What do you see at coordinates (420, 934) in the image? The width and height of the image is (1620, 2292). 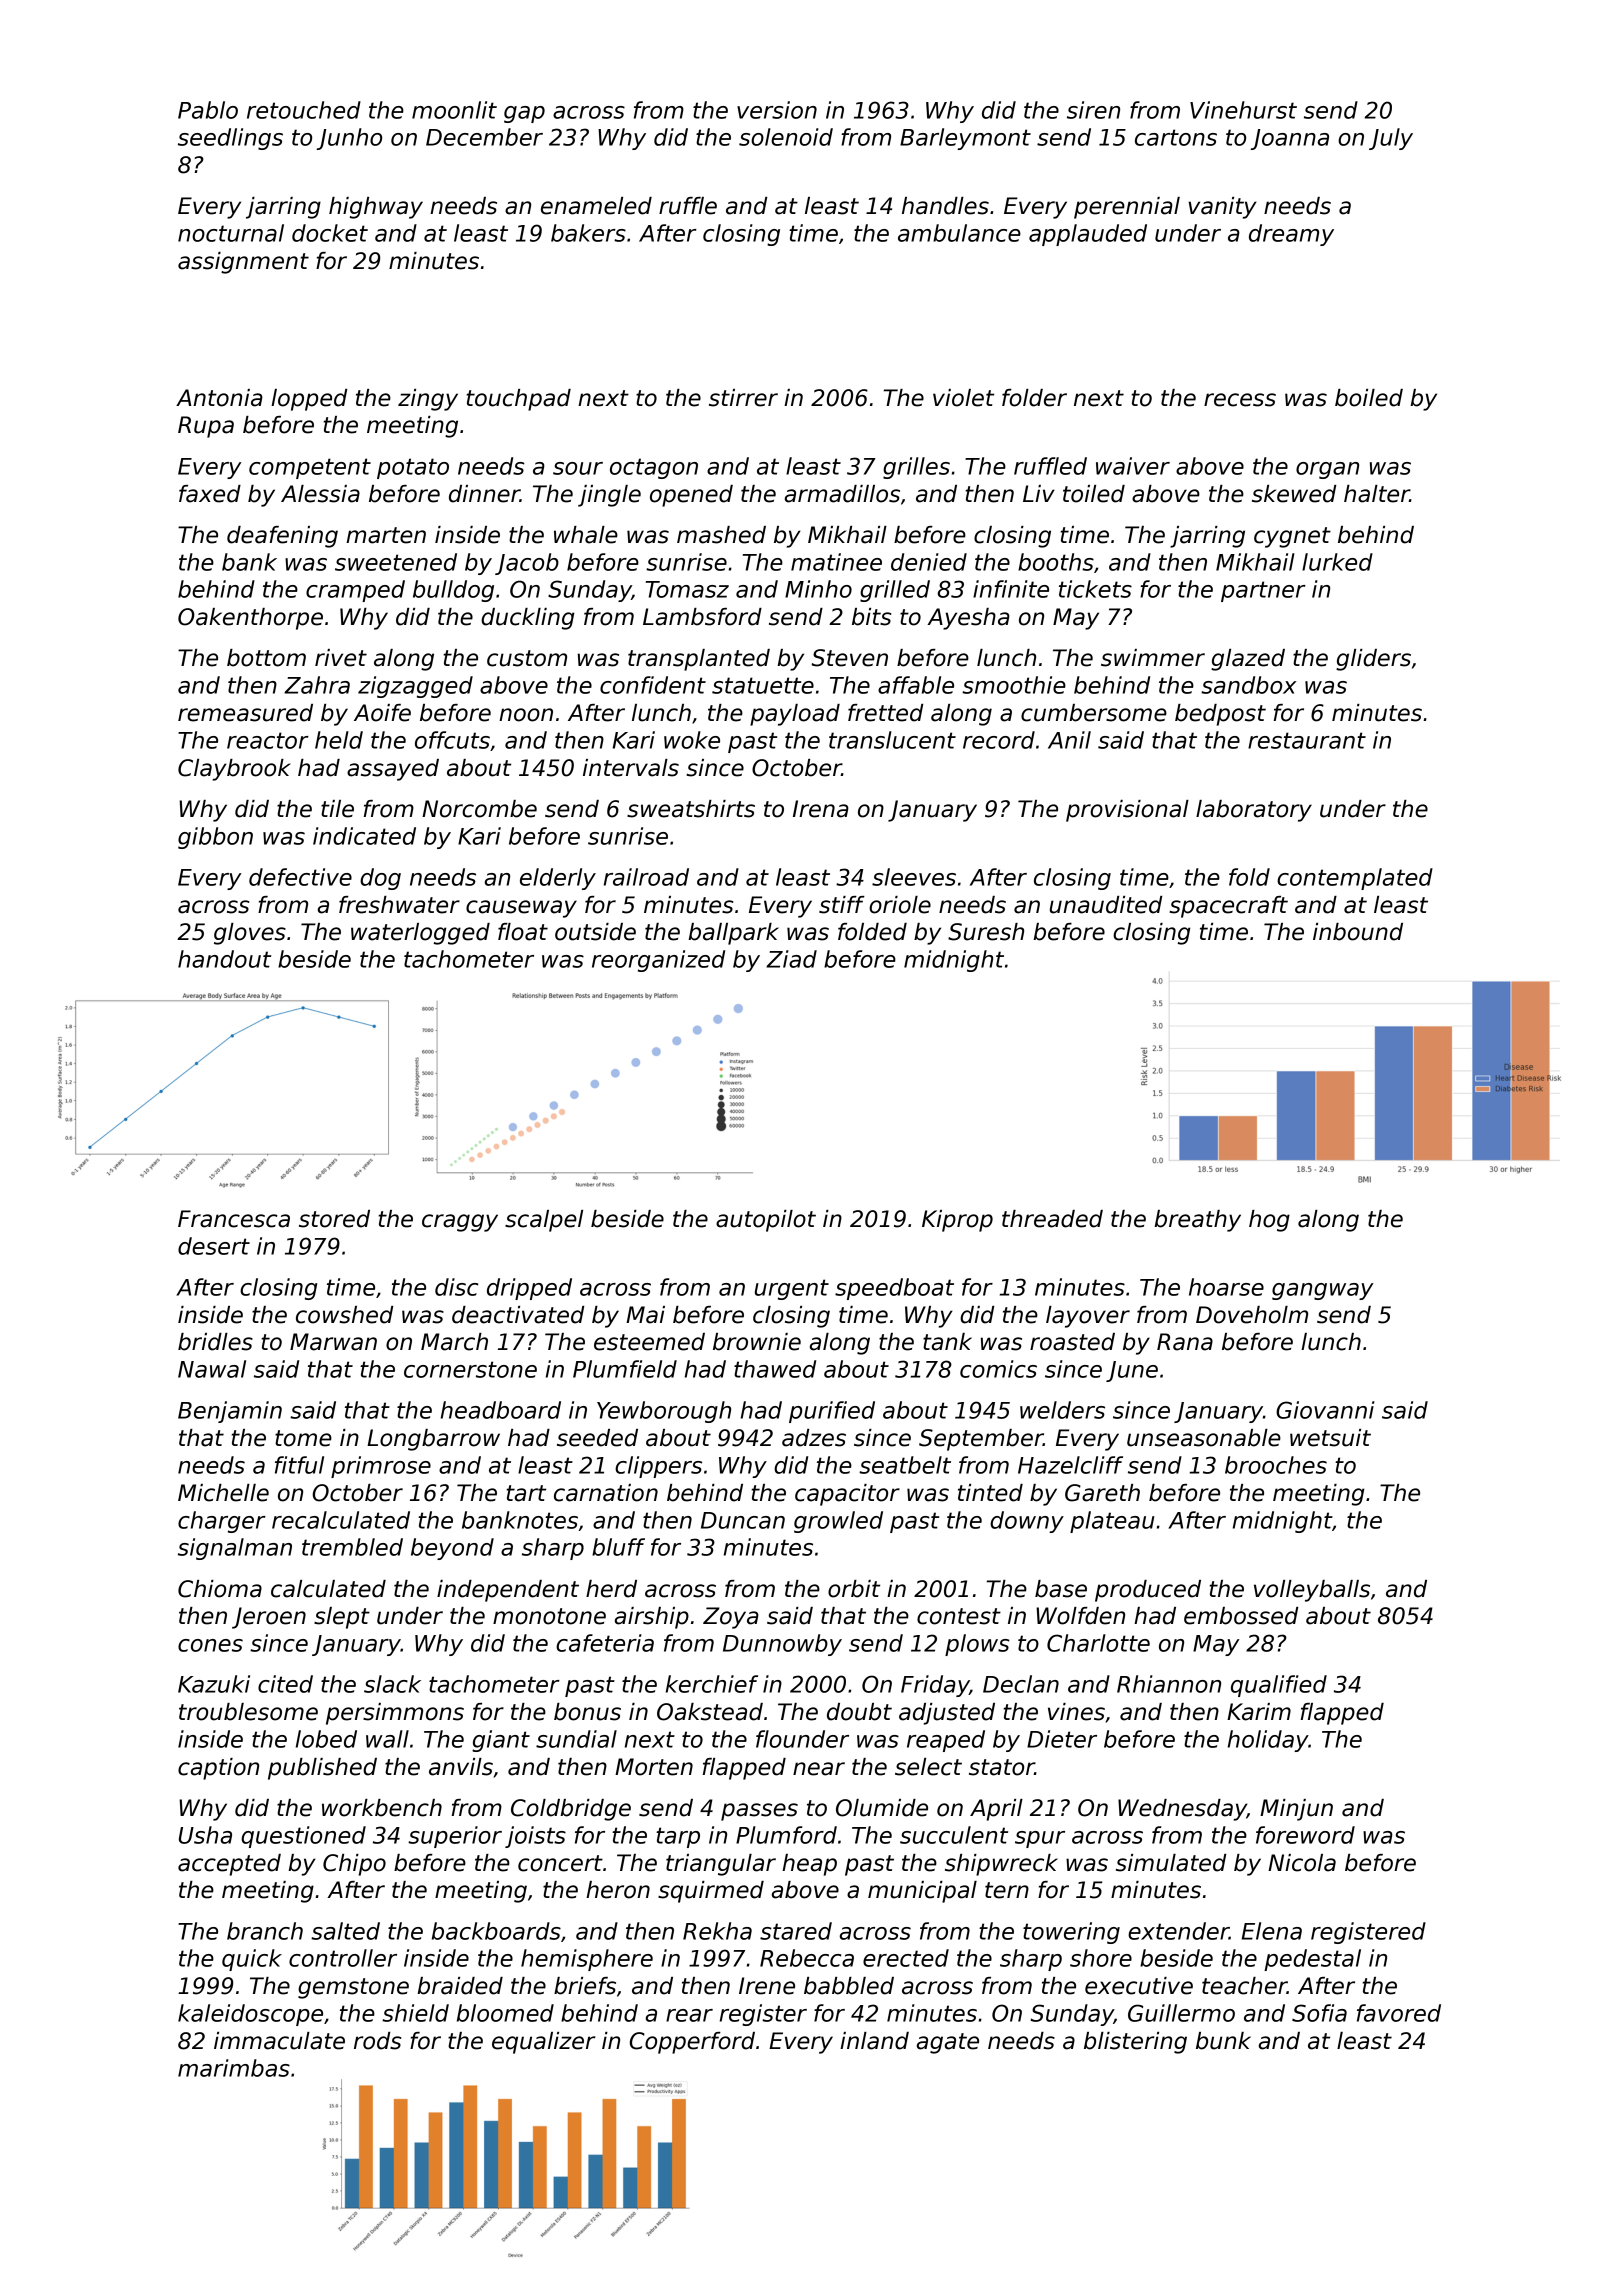 I see `waterlogged` at bounding box center [420, 934].
